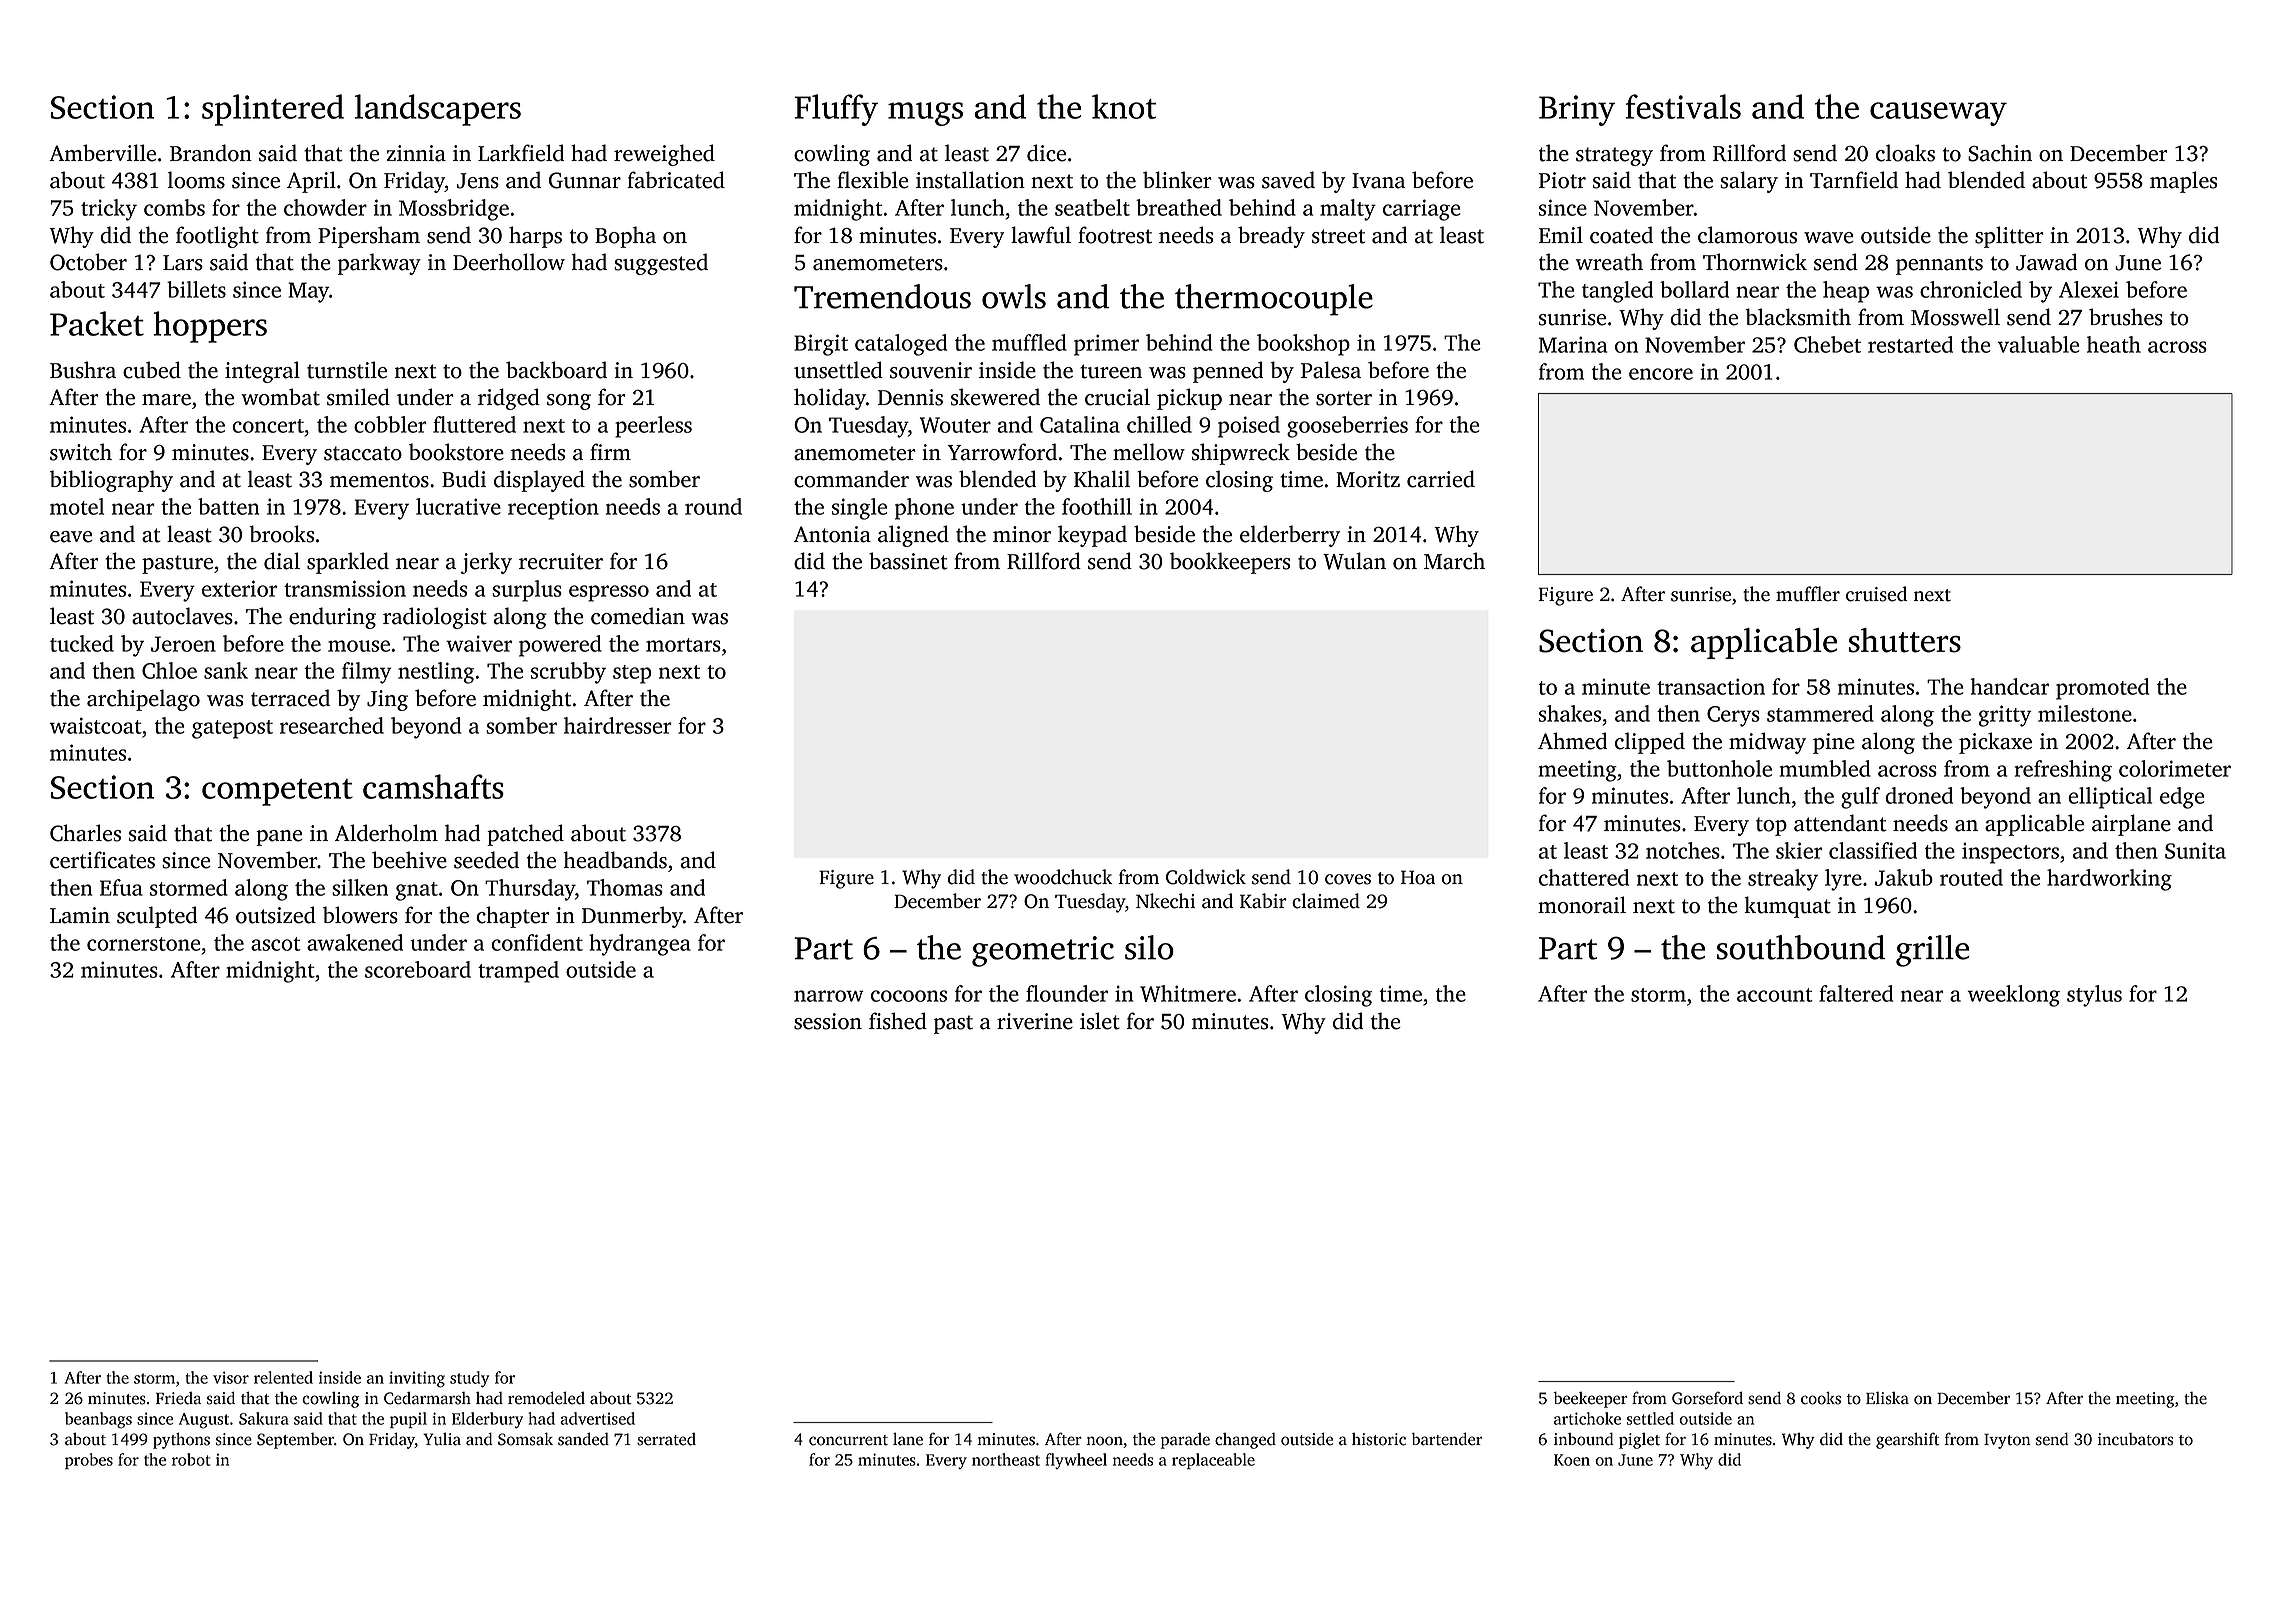  What do you see at coordinates (102, 153) in the screenshot?
I see `Amberville` at bounding box center [102, 153].
